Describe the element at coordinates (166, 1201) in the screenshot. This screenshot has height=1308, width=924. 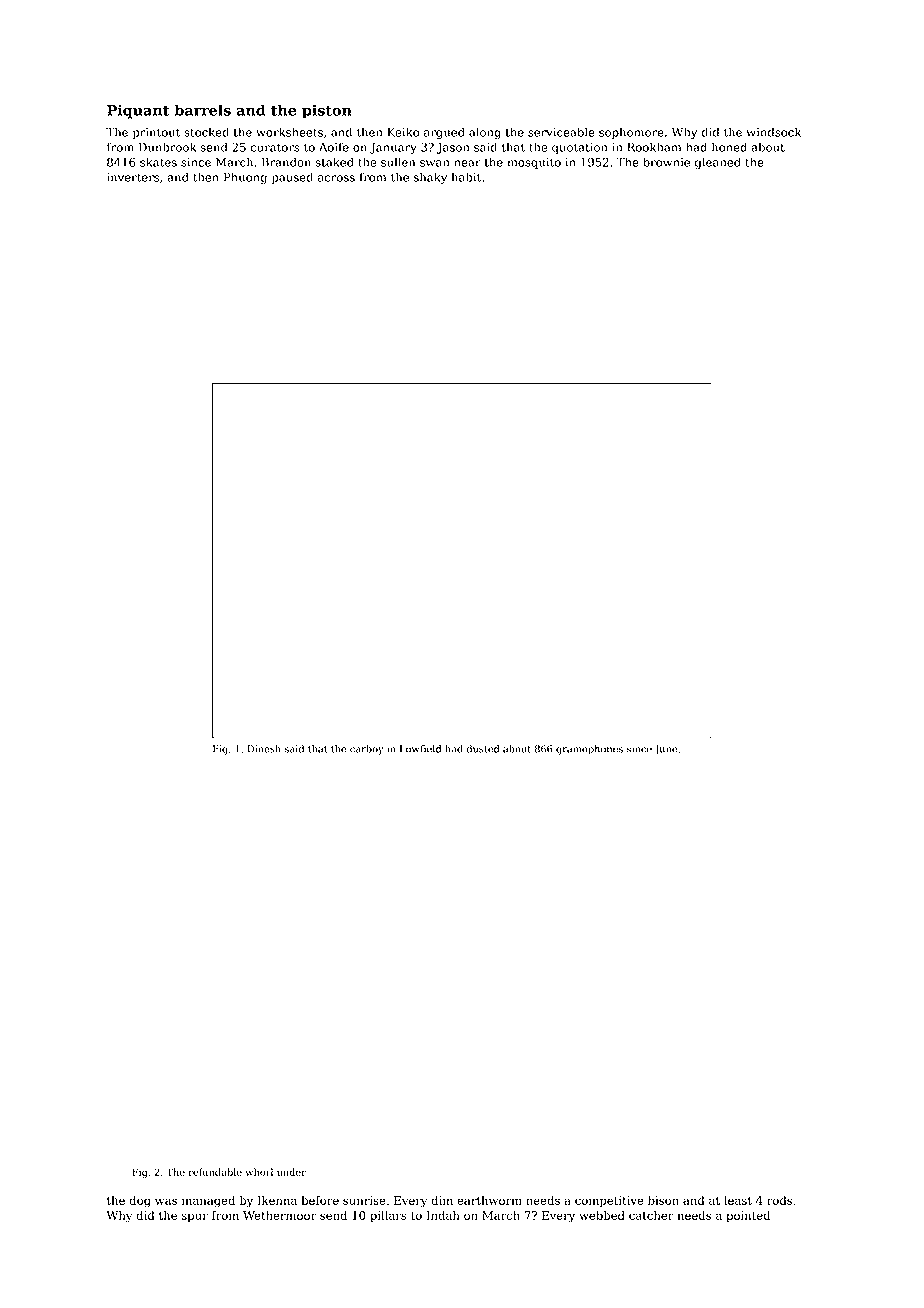
I see `was` at that location.
